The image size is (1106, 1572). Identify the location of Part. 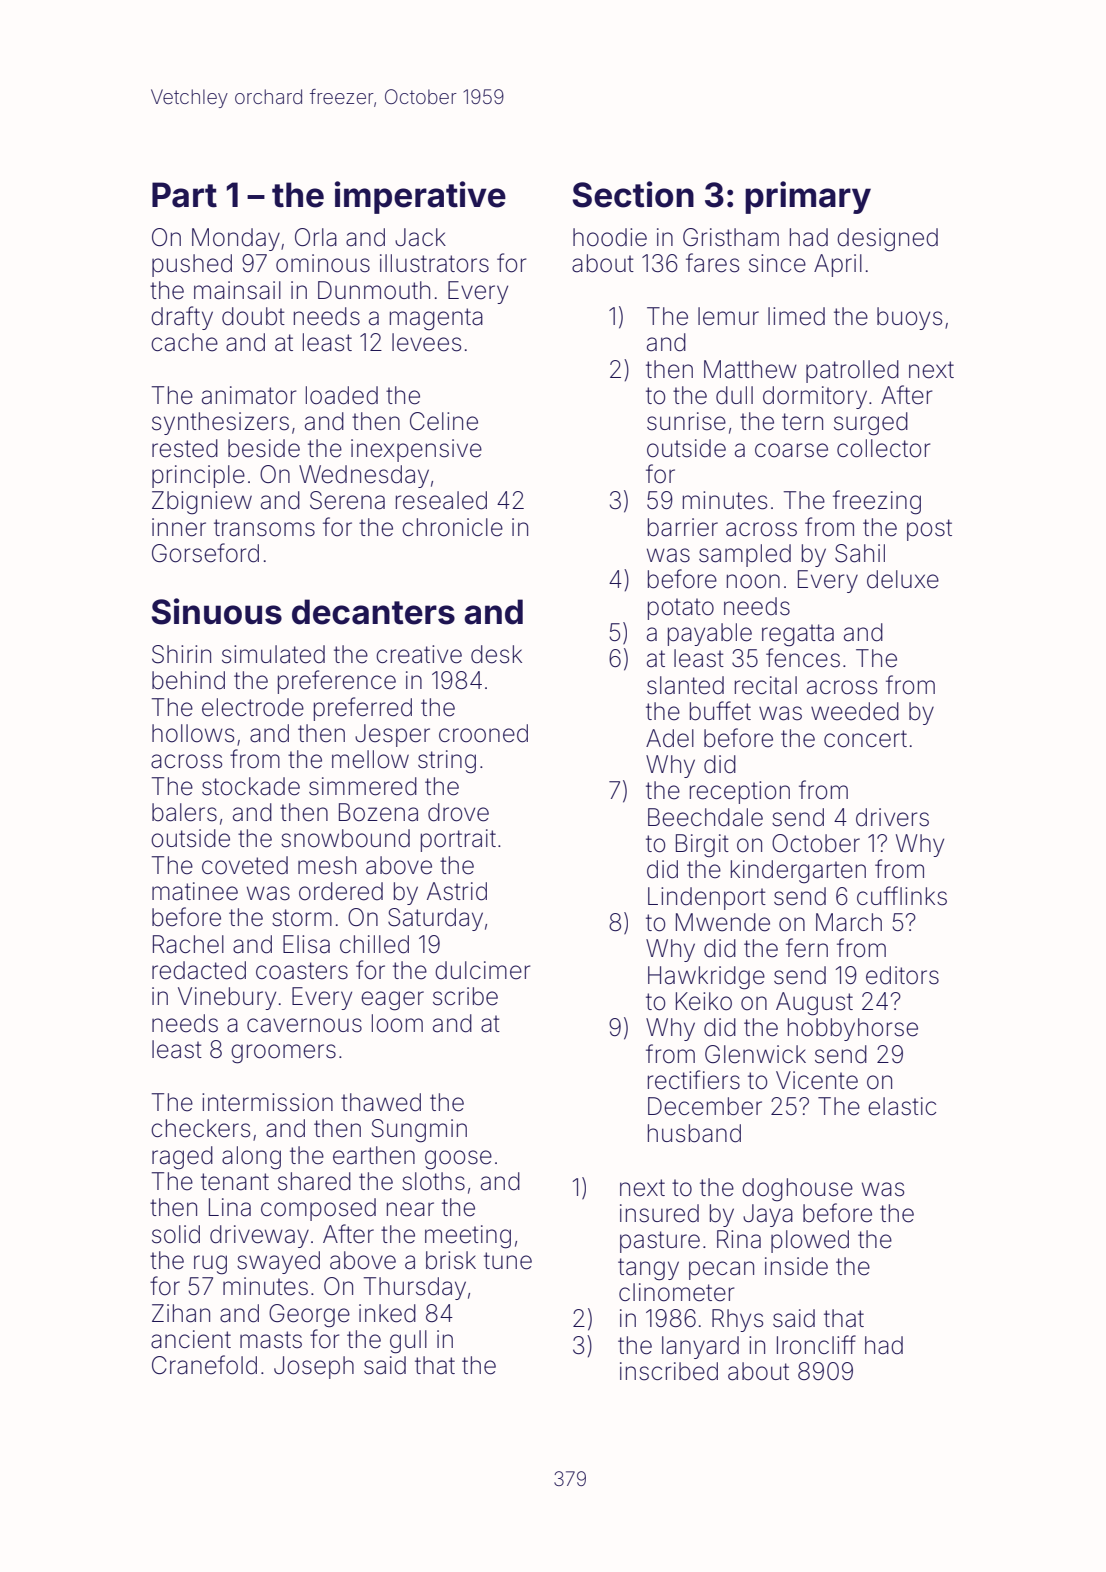
(184, 195).
